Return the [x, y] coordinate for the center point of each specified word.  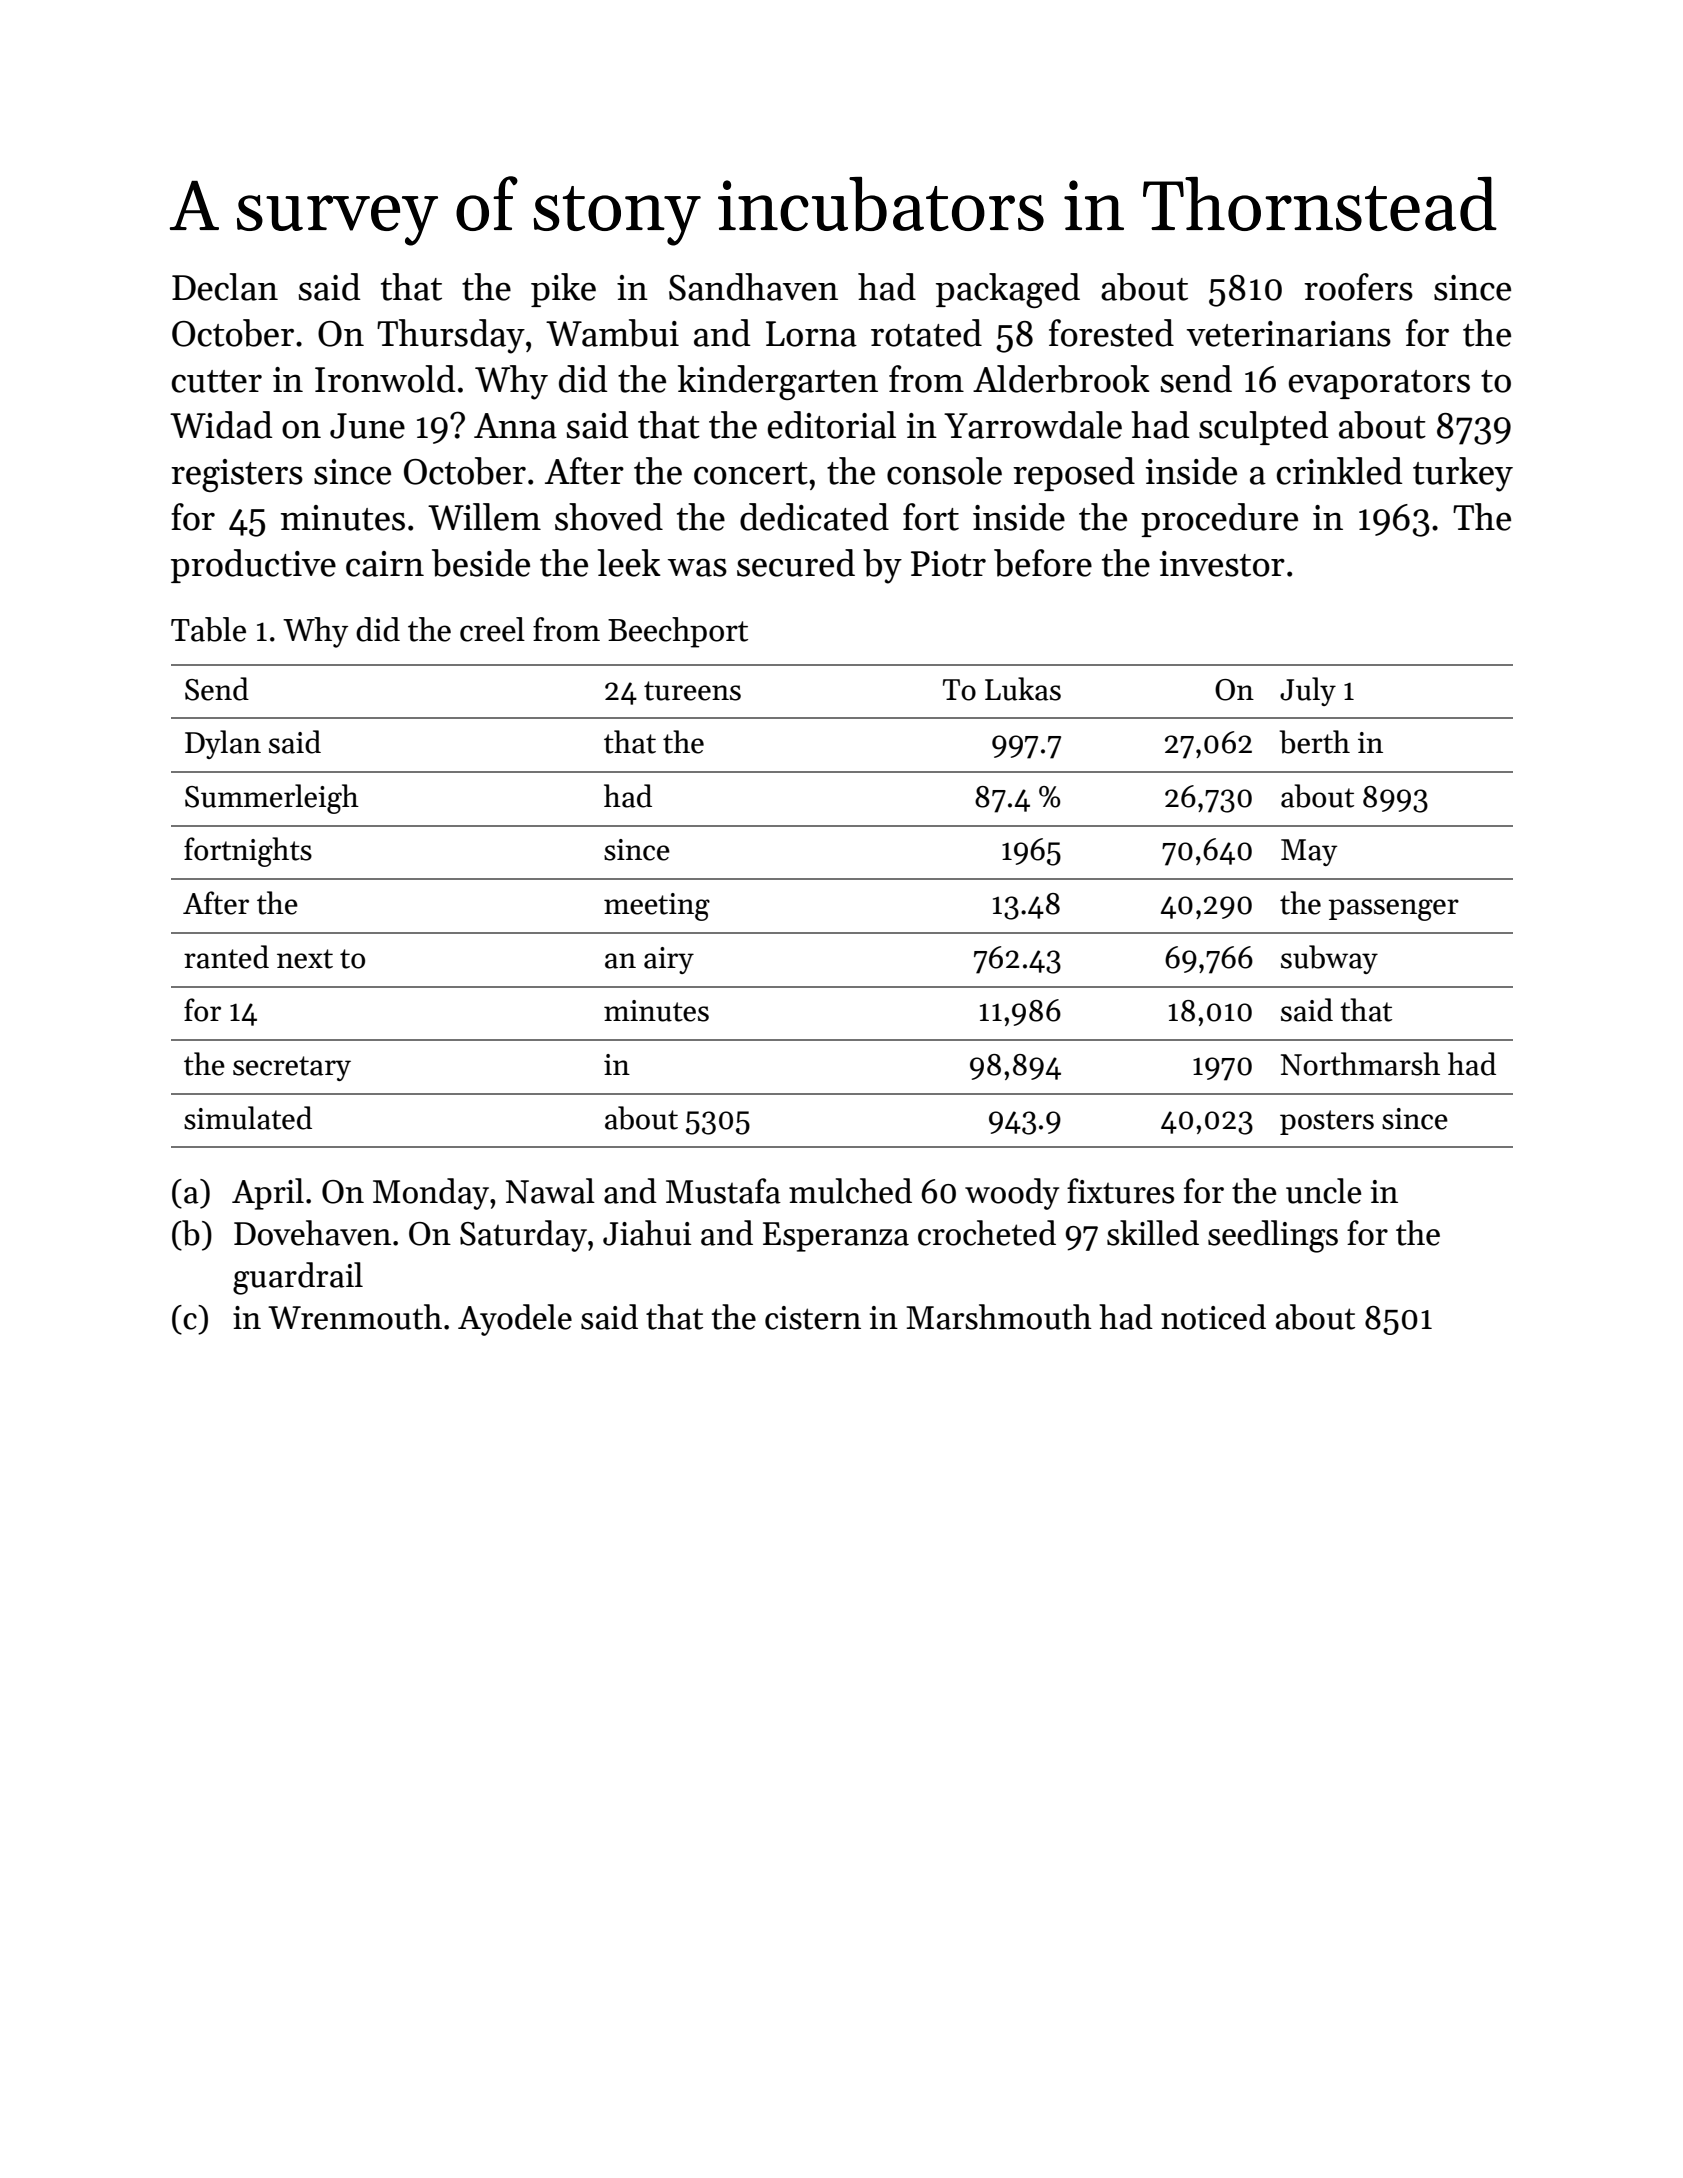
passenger [1394, 910]
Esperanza [836, 1237]
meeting [657, 907]
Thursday [451, 336]
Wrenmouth [355, 1317]
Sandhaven [753, 287]
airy [669, 960]
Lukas [1023, 689]
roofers [1358, 287]
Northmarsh [1360, 1064]
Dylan [223, 744]
